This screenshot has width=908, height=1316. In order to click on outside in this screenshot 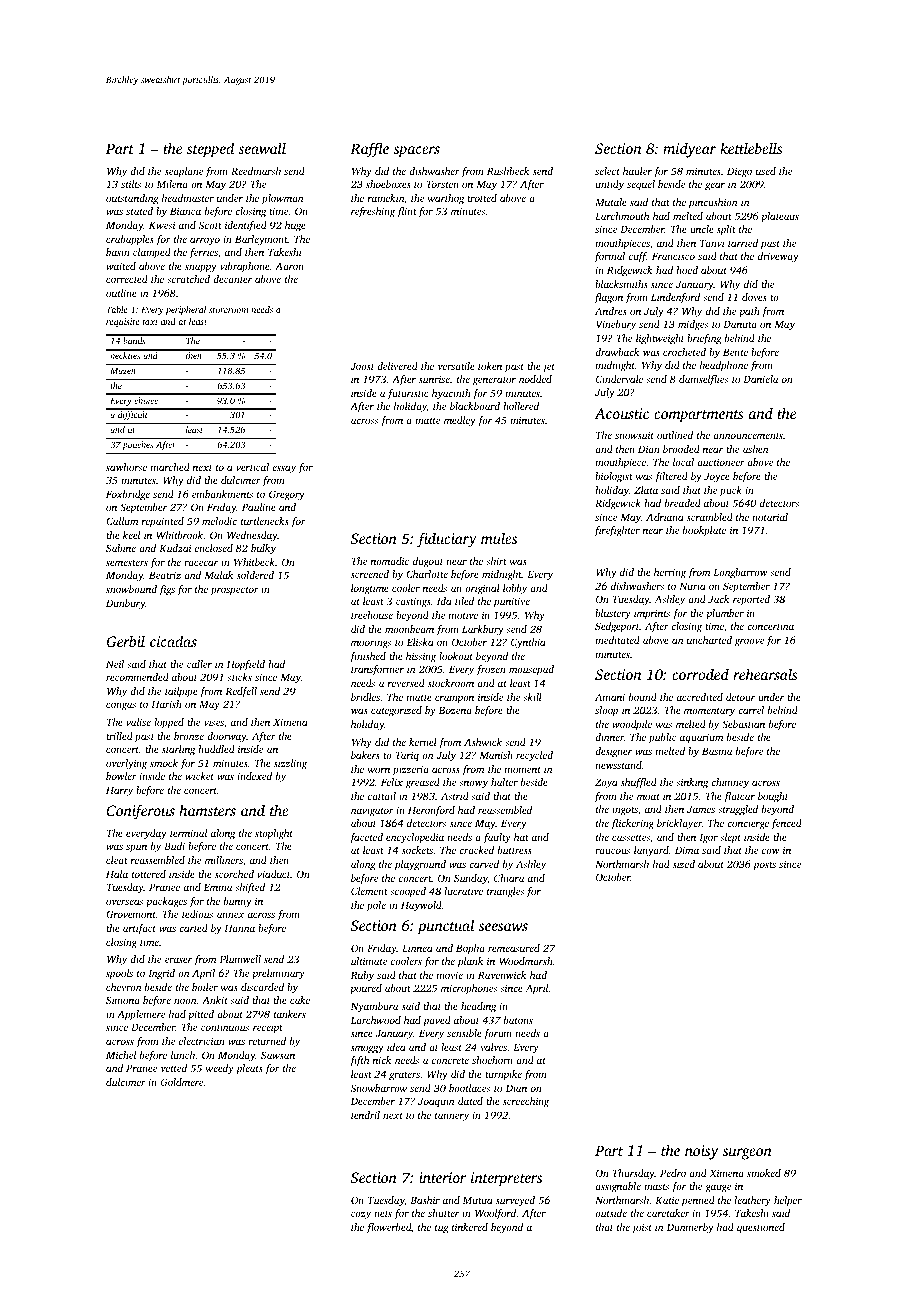, I will do `click(611, 1213)`.
